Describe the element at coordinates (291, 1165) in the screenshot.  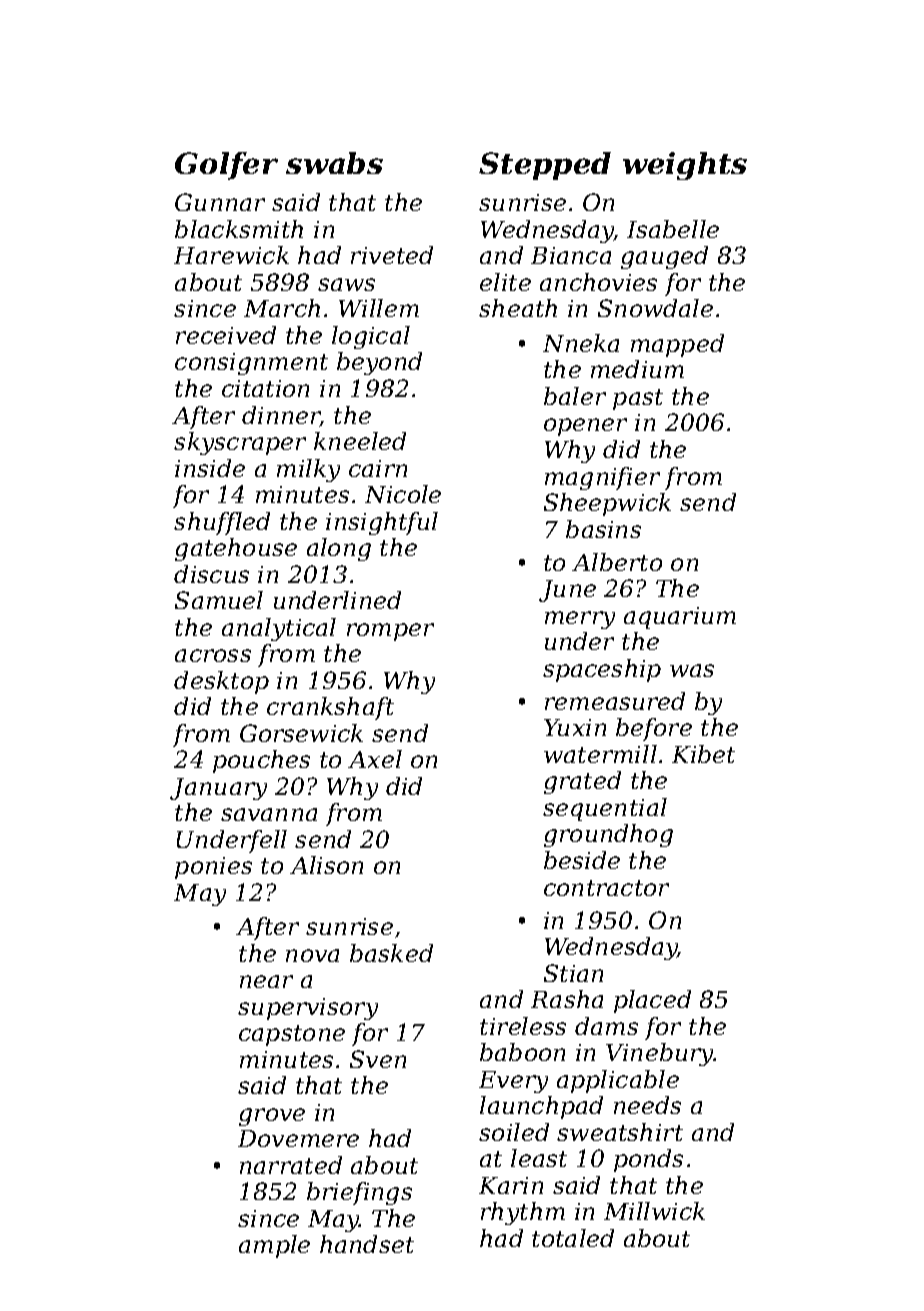
I see `narrated` at that location.
